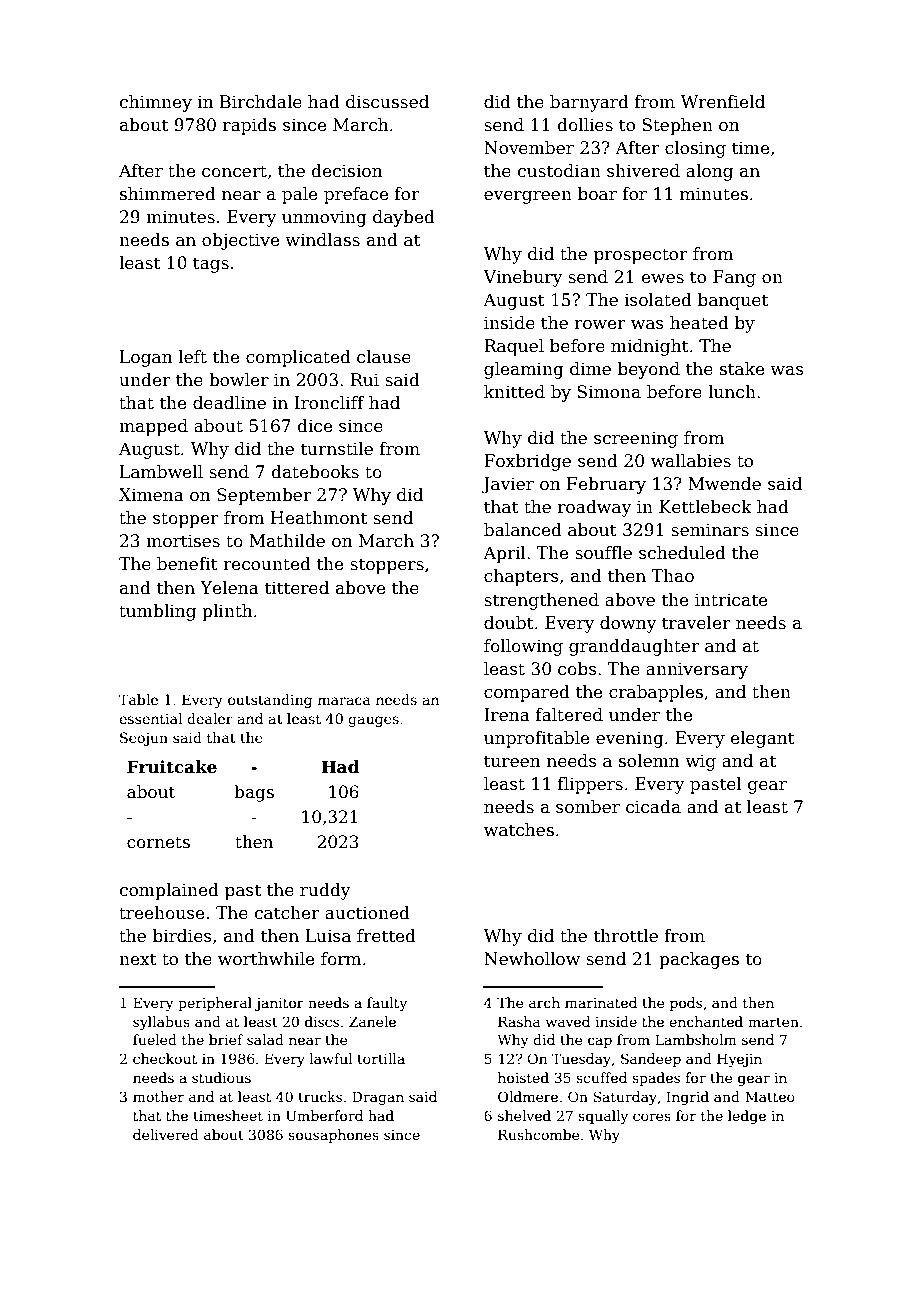  I want to click on chimney, so click(156, 103).
